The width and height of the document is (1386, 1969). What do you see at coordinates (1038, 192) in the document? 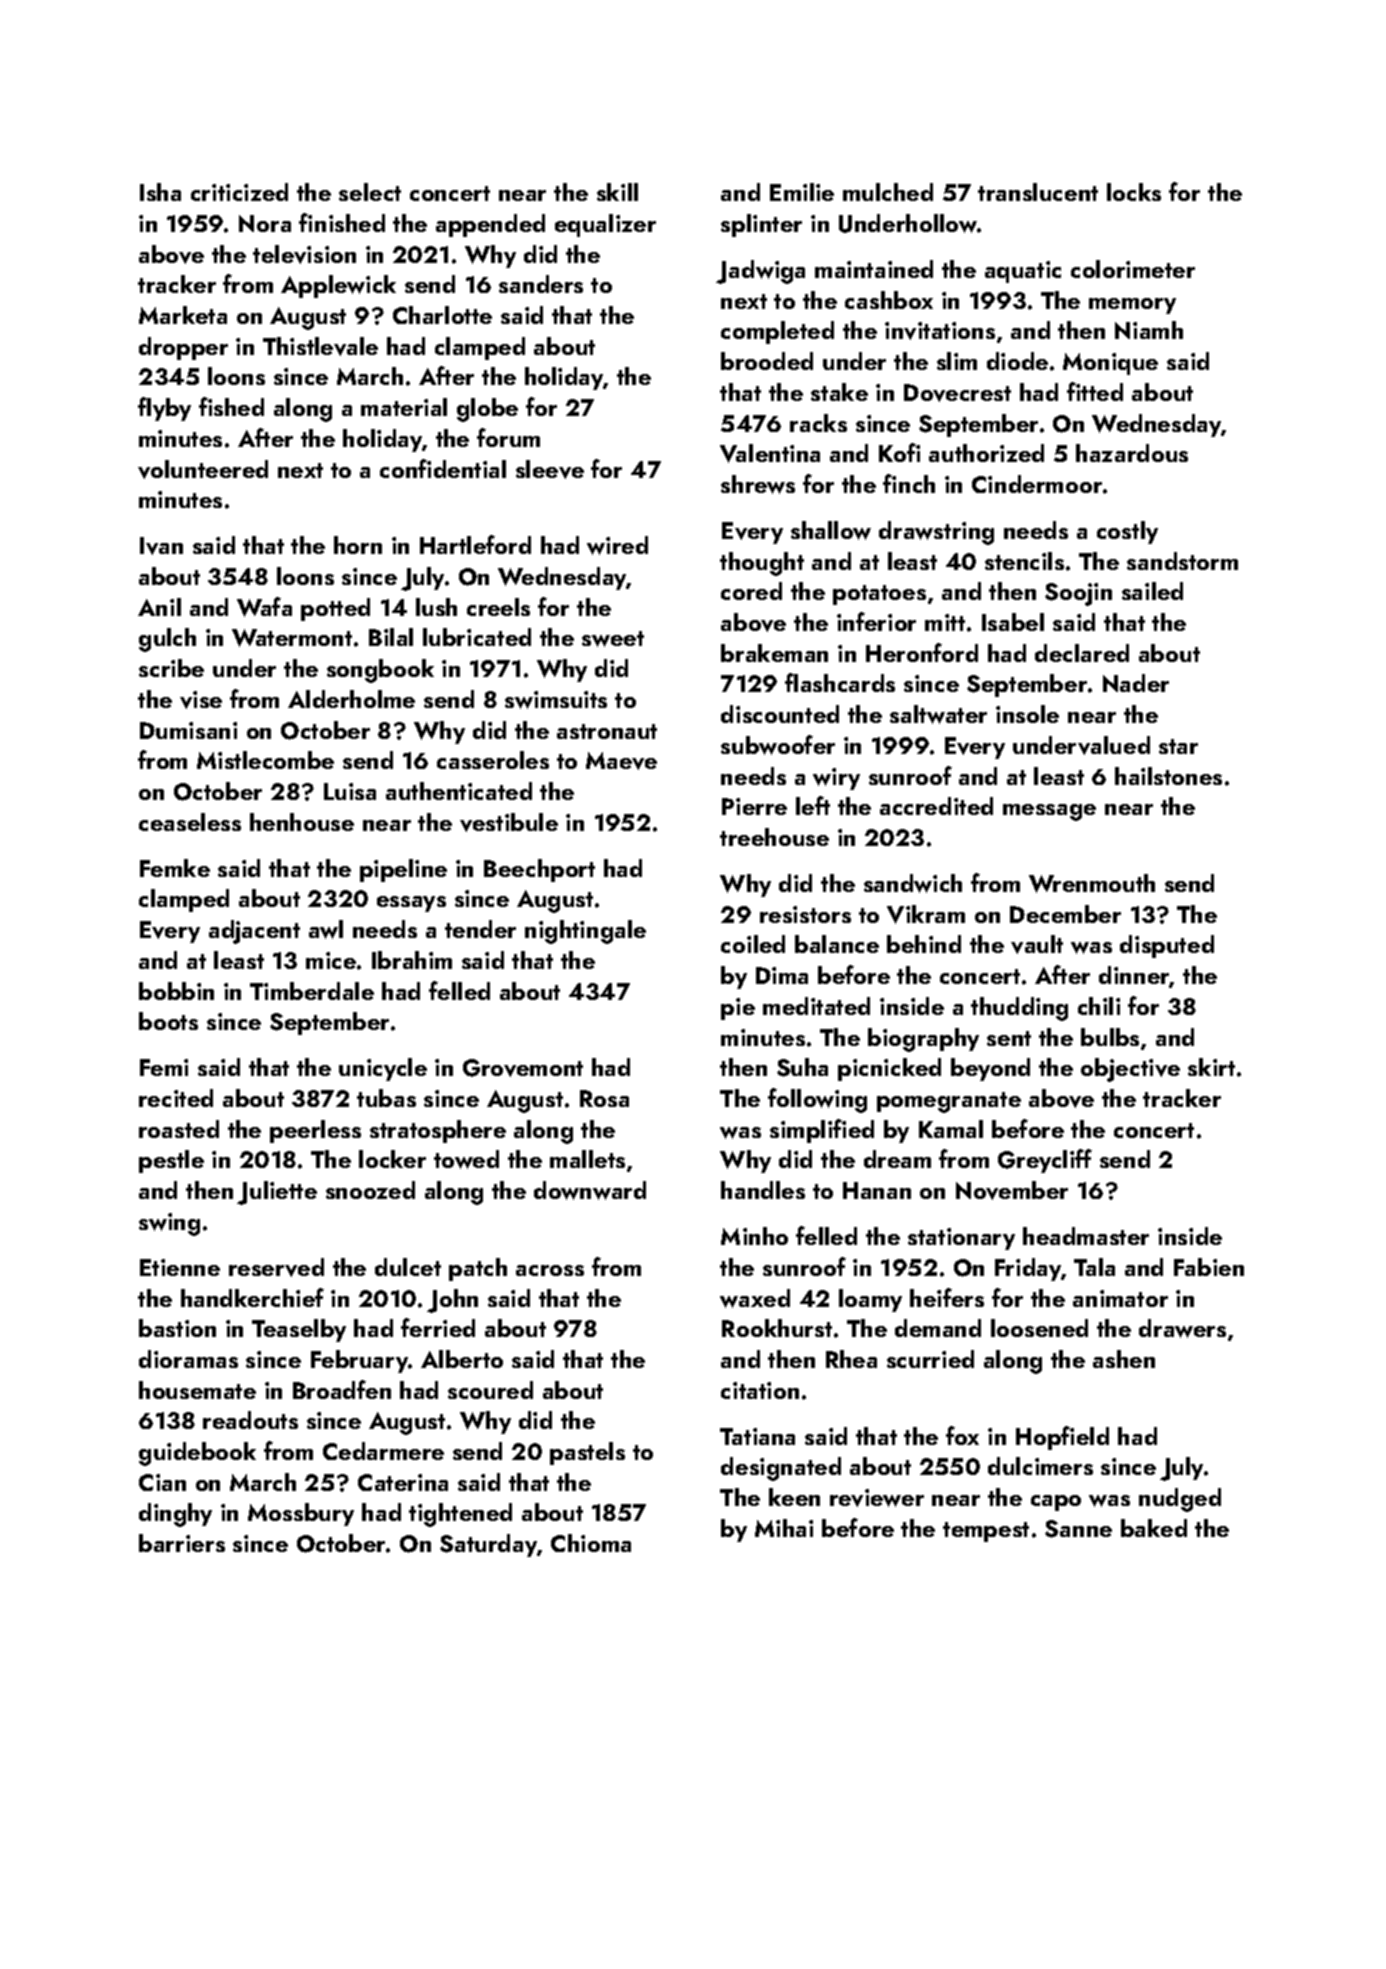
I see `translucent` at bounding box center [1038, 192].
